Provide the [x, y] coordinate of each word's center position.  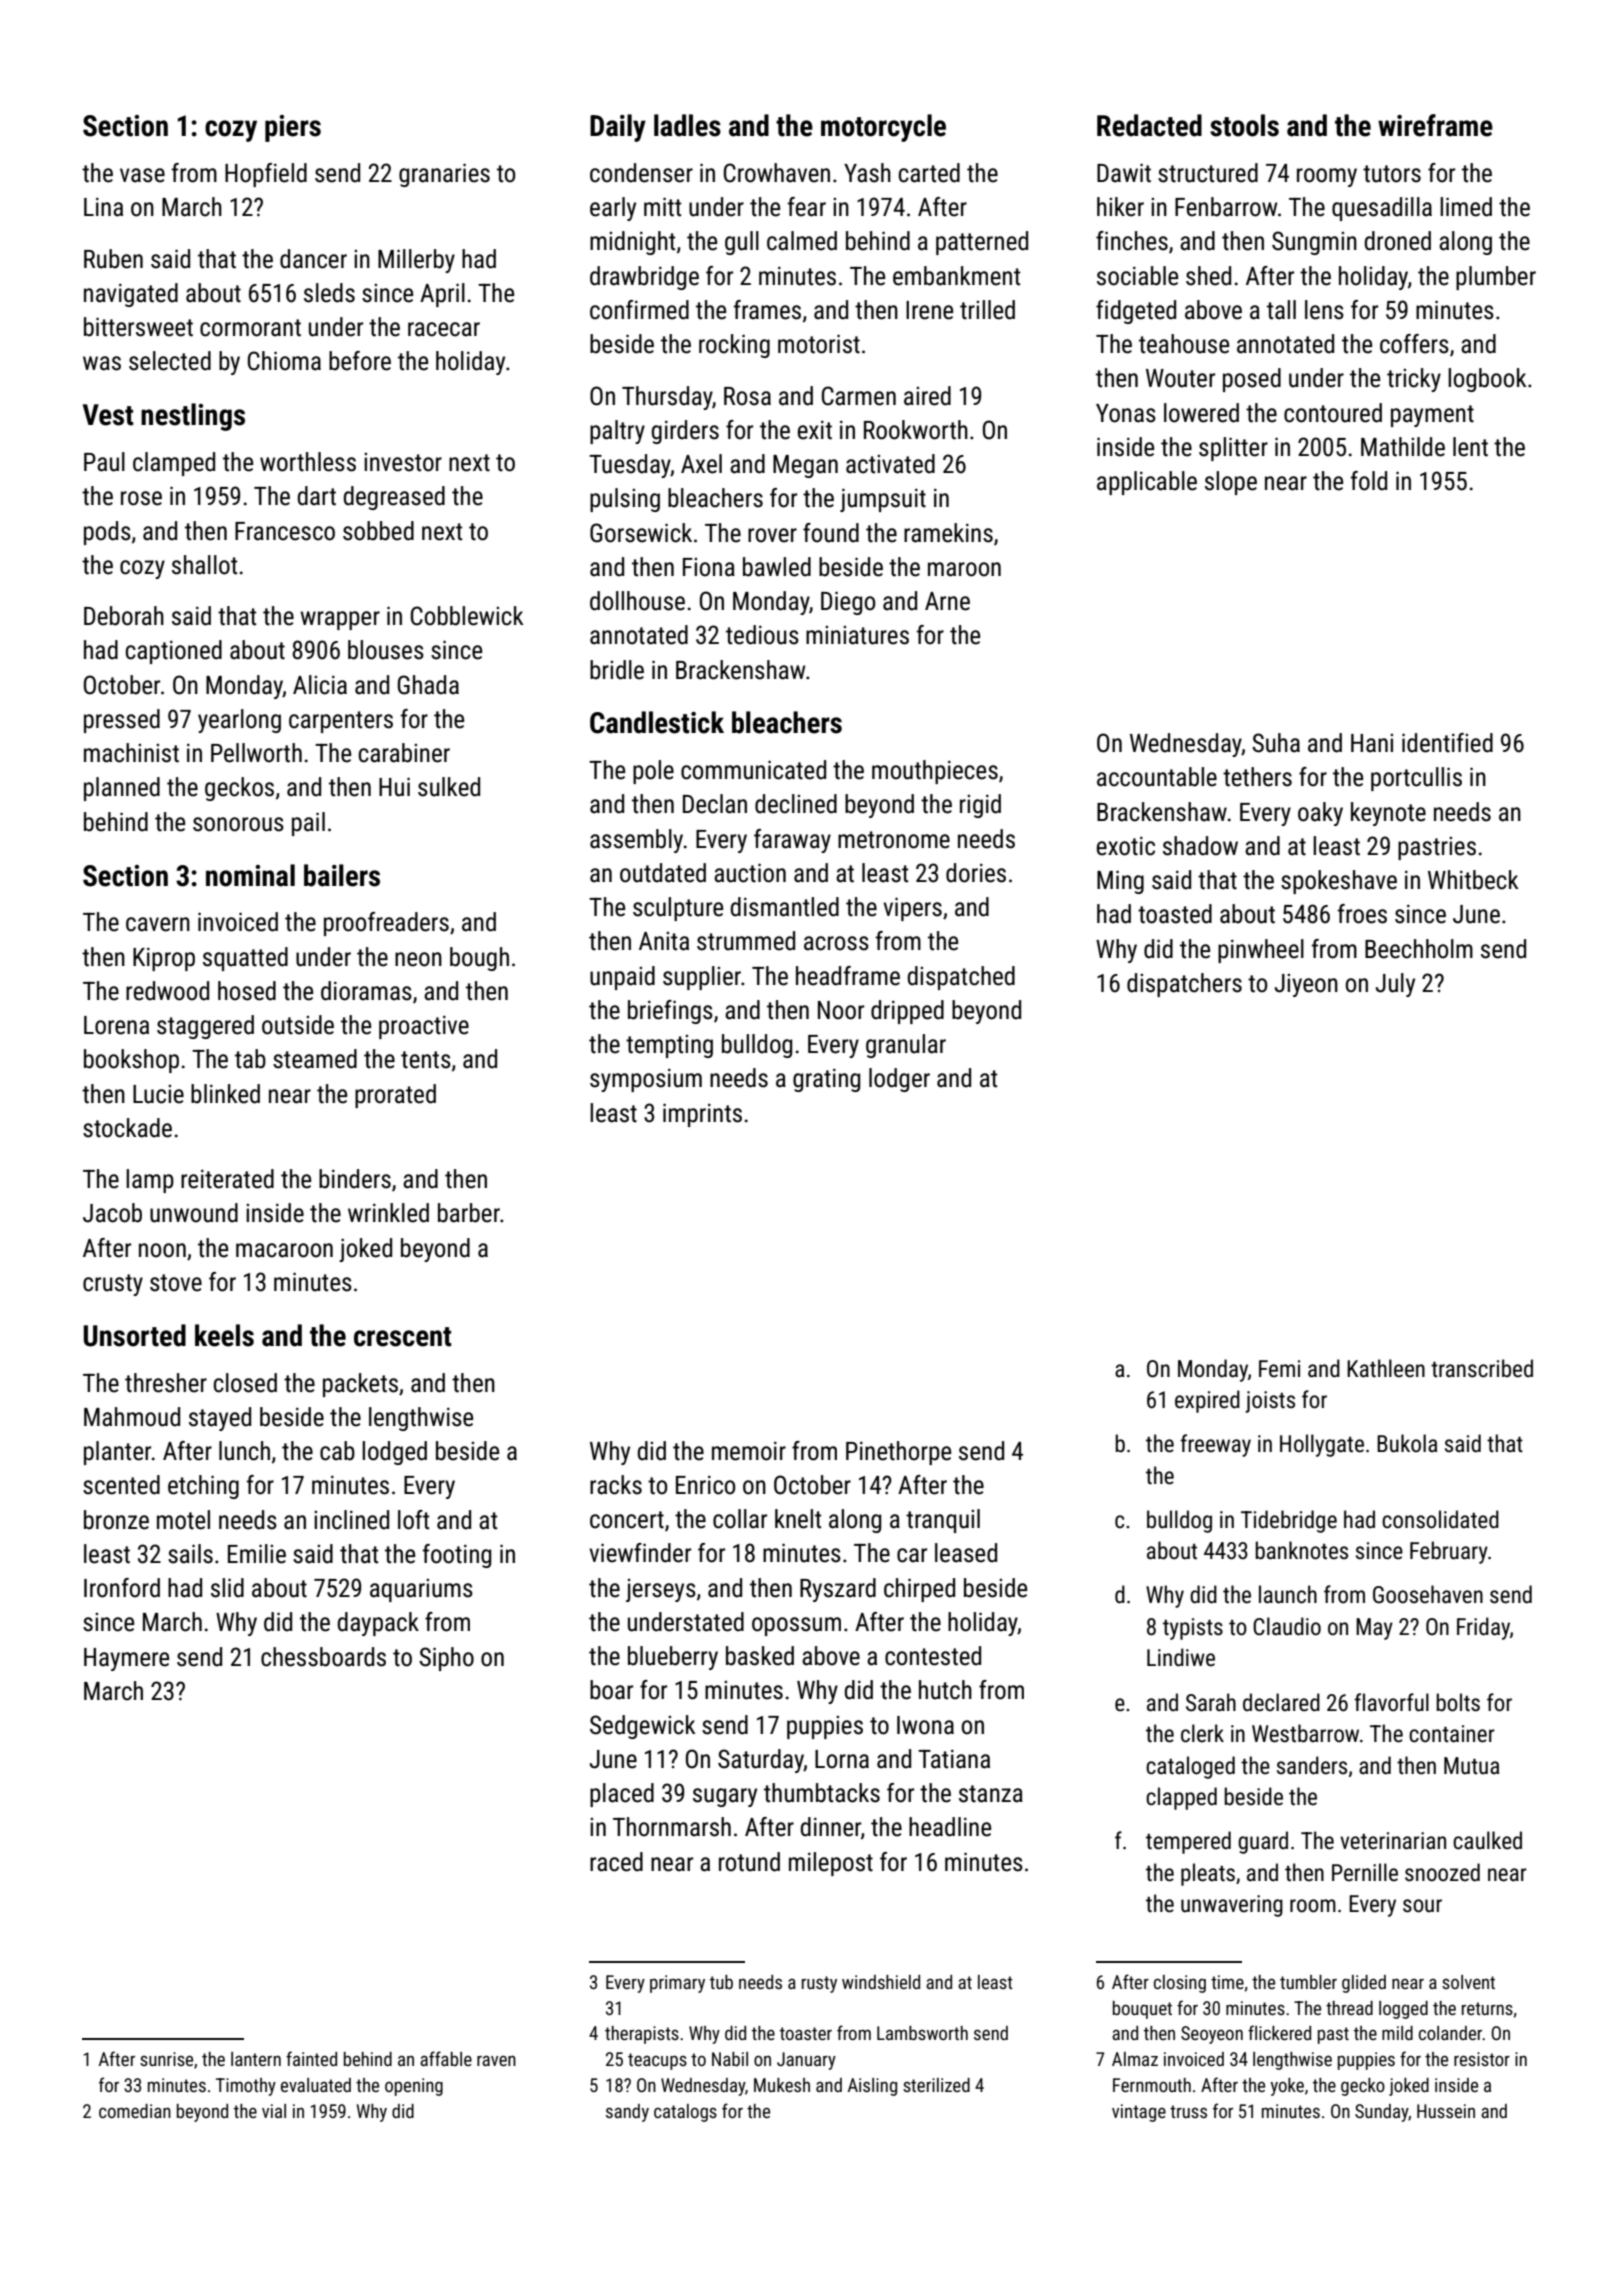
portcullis [1416, 779]
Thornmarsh [672, 1827]
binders [355, 1179]
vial [274, 2111]
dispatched [961, 978]
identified [1447, 743]
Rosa [747, 396]
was [102, 363]
